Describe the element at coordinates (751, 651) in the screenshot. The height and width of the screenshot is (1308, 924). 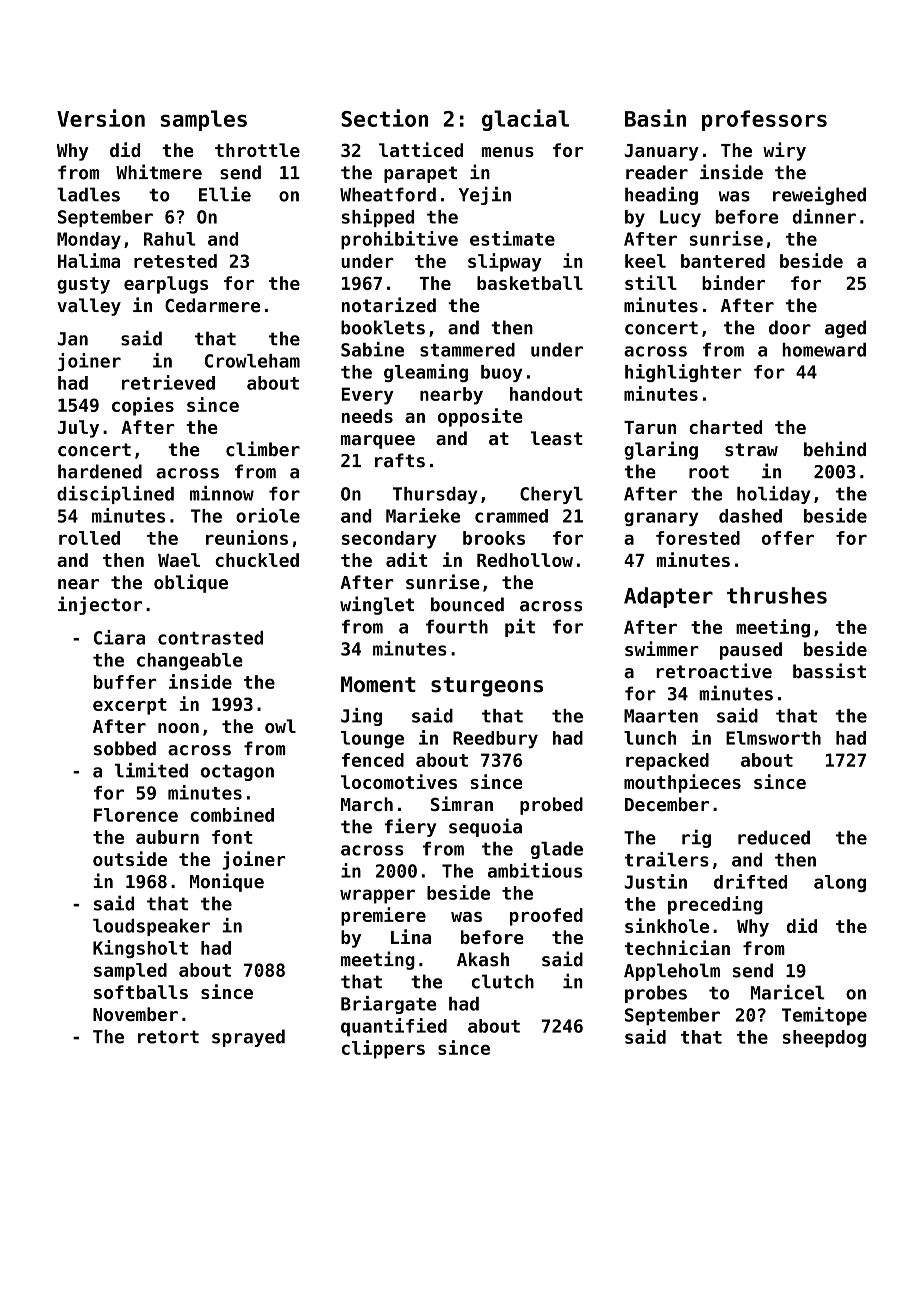
I see `paused` at that location.
